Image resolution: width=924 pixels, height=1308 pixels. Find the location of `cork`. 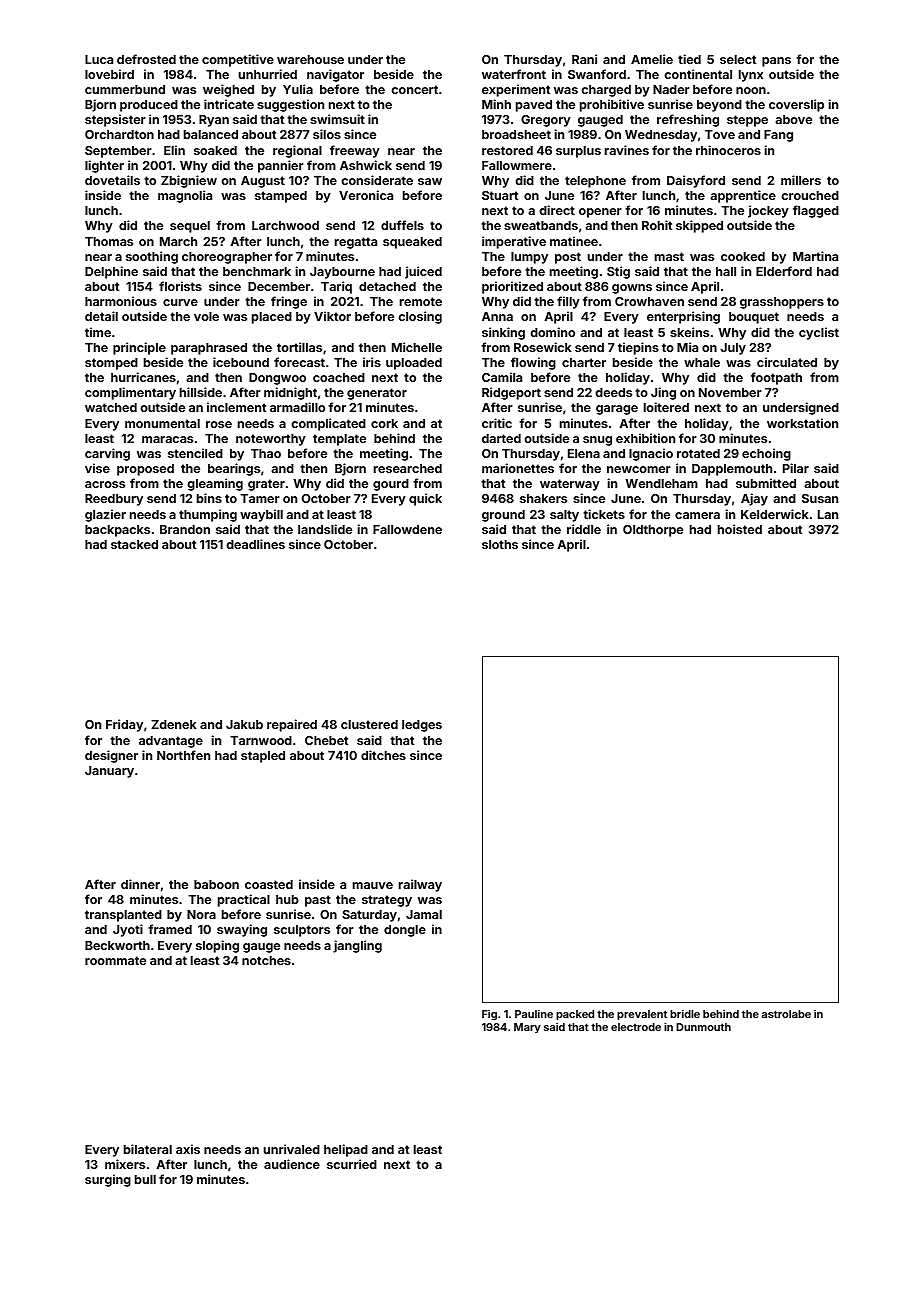

cork is located at coordinates (384, 423).
